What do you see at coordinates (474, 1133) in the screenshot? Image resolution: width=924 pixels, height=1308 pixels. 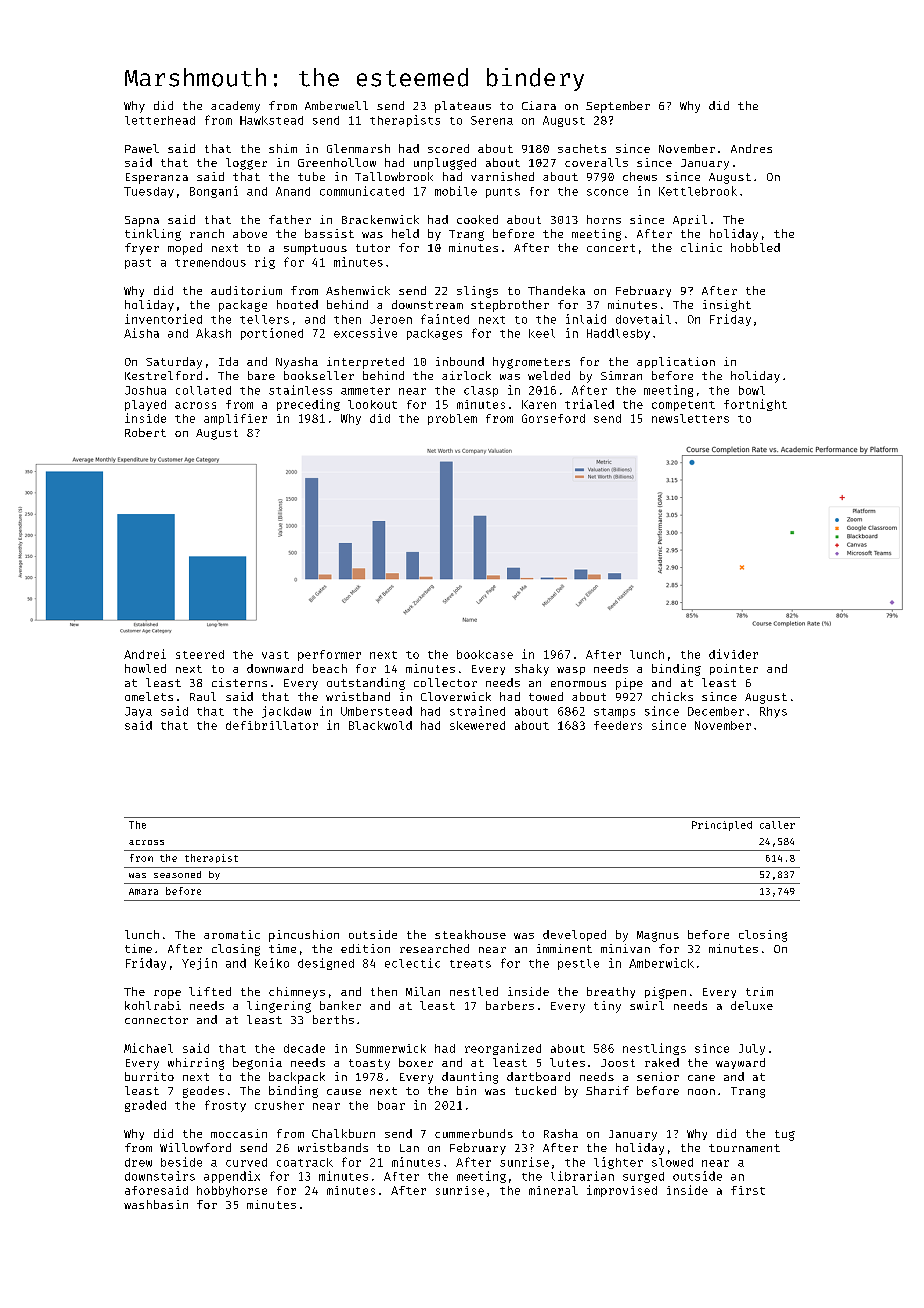 I see `cummerbunds` at bounding box center [474, 1133].
